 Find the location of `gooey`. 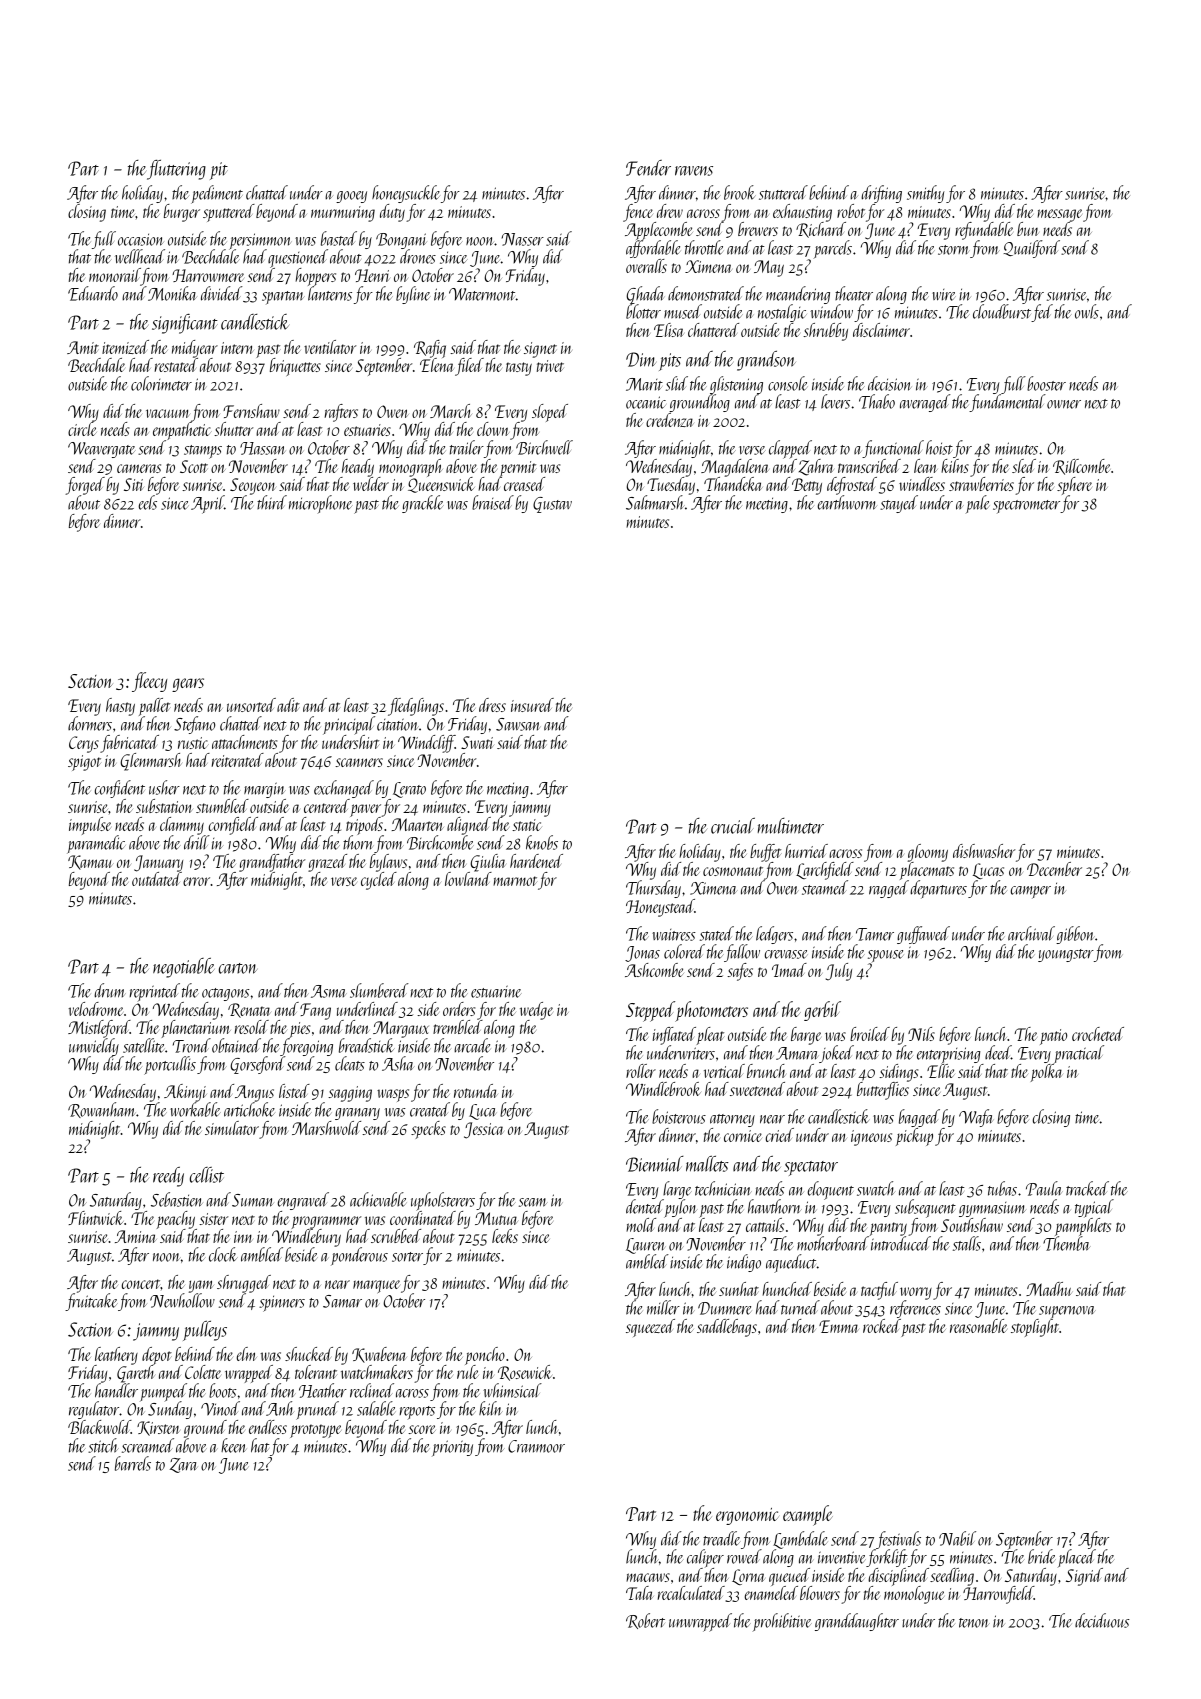

gooey is located at coordinates (351, 197).
